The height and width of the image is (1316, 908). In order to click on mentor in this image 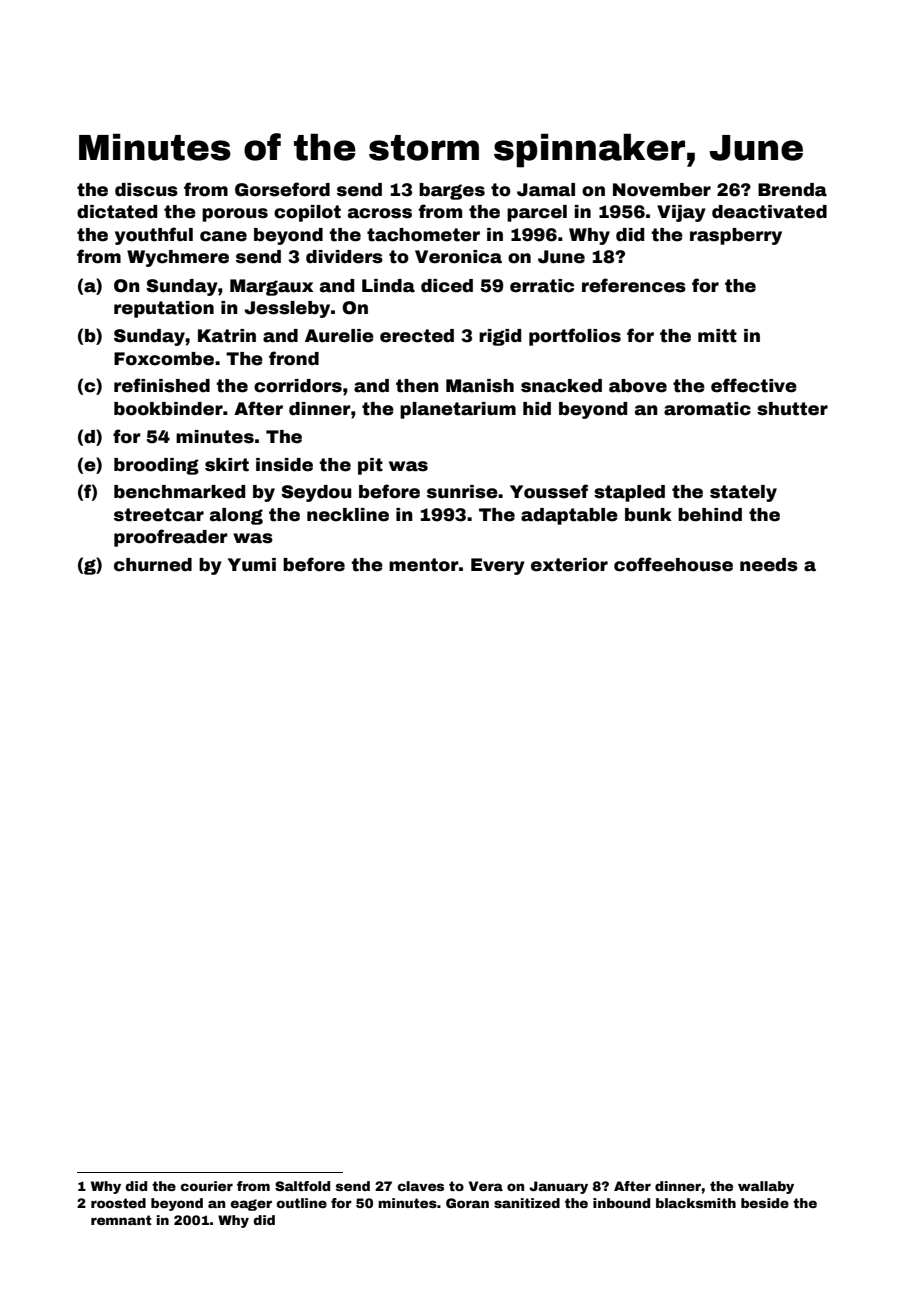, I will do `click(424, 565)`.
